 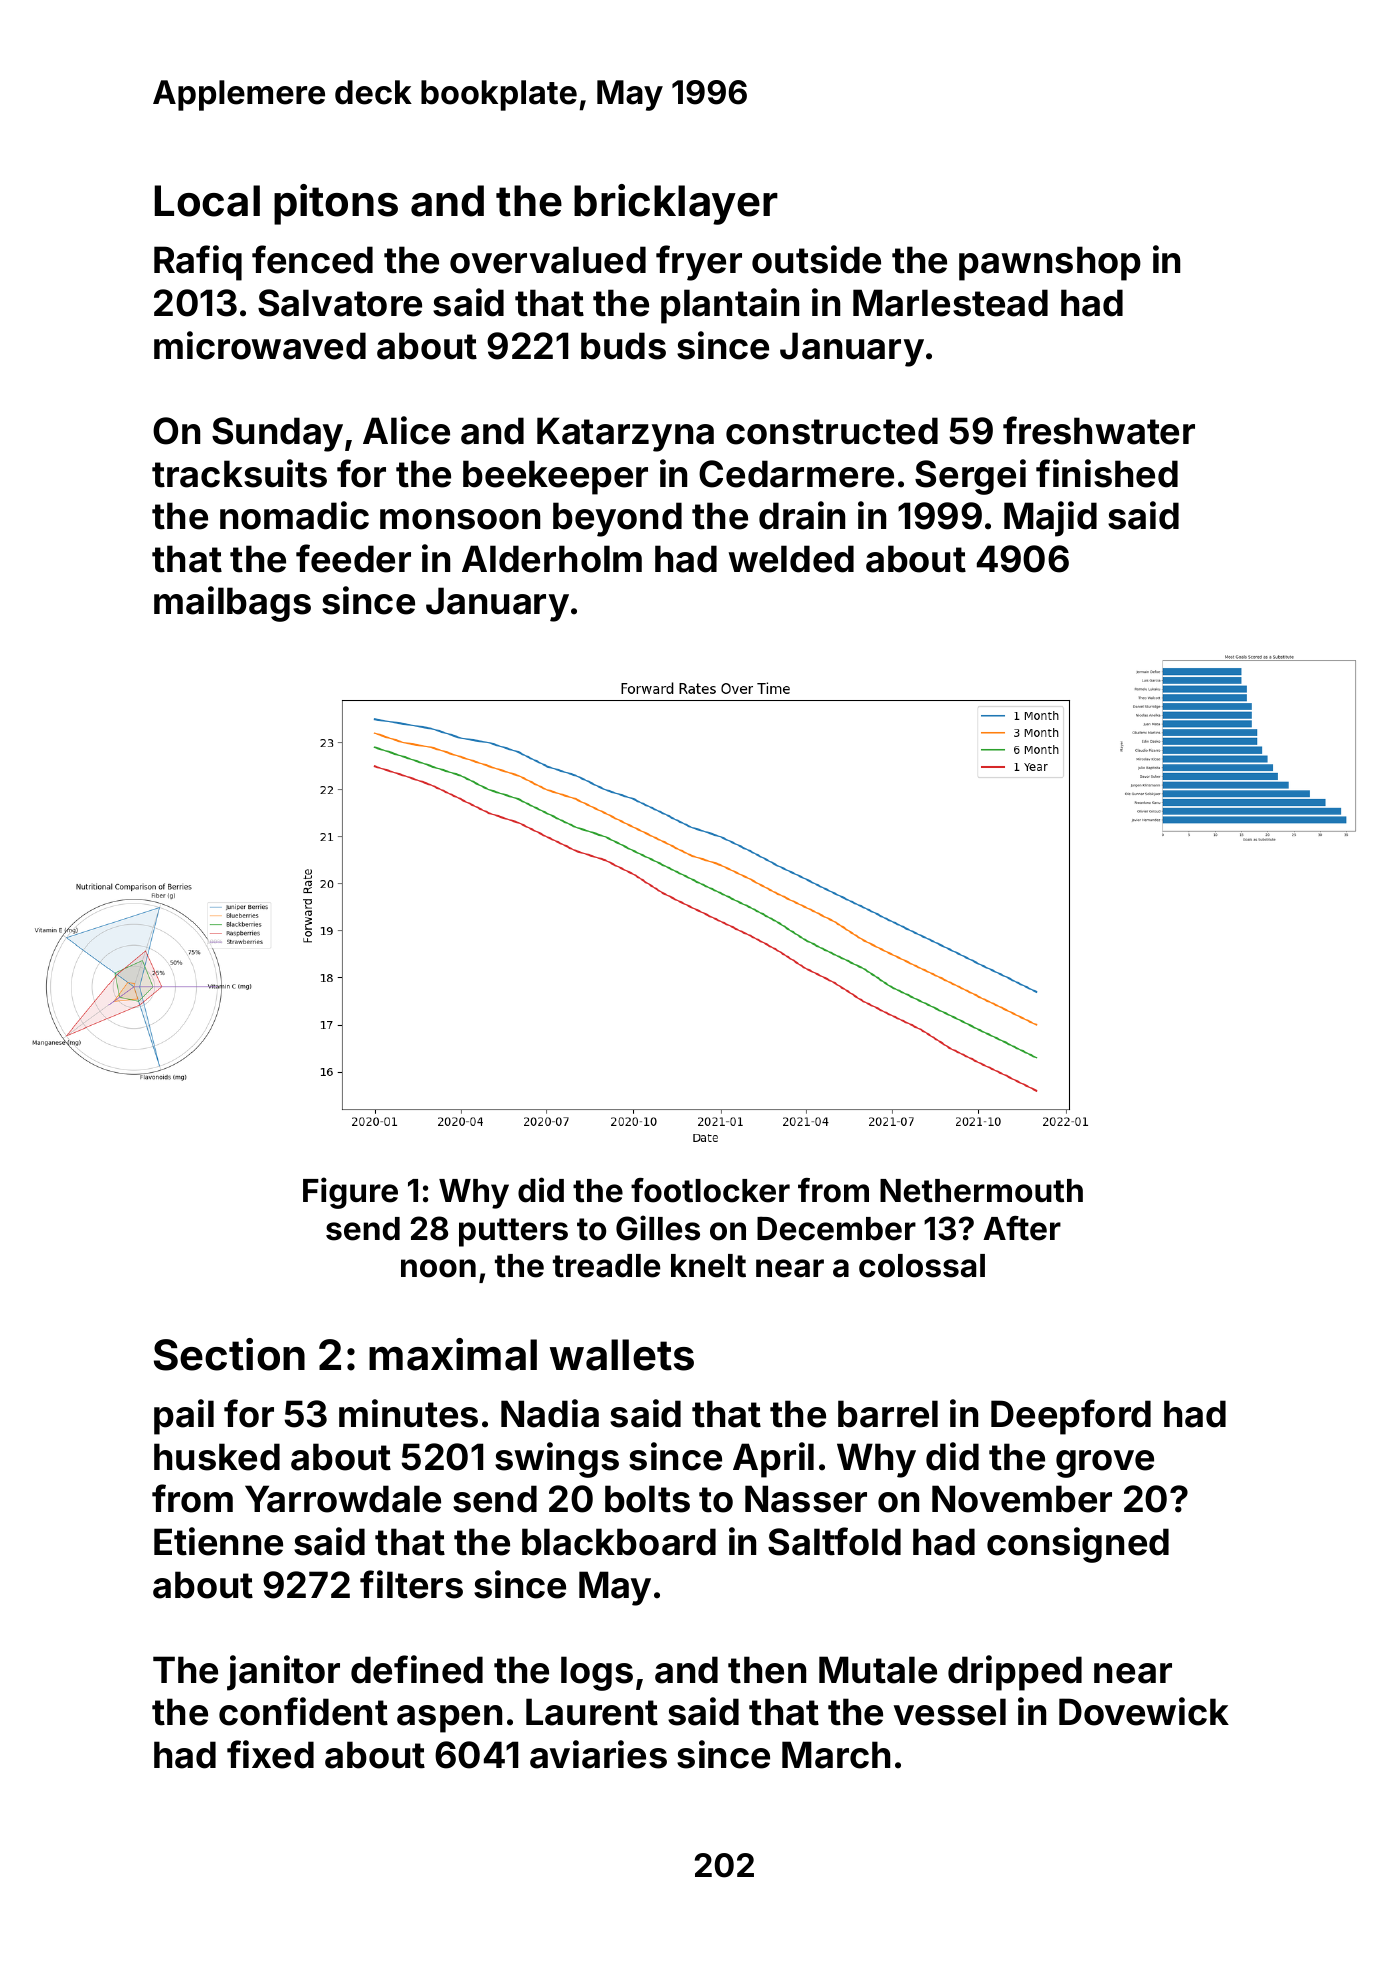 I want to click on footlocker, so click(x=710, y=1190).
